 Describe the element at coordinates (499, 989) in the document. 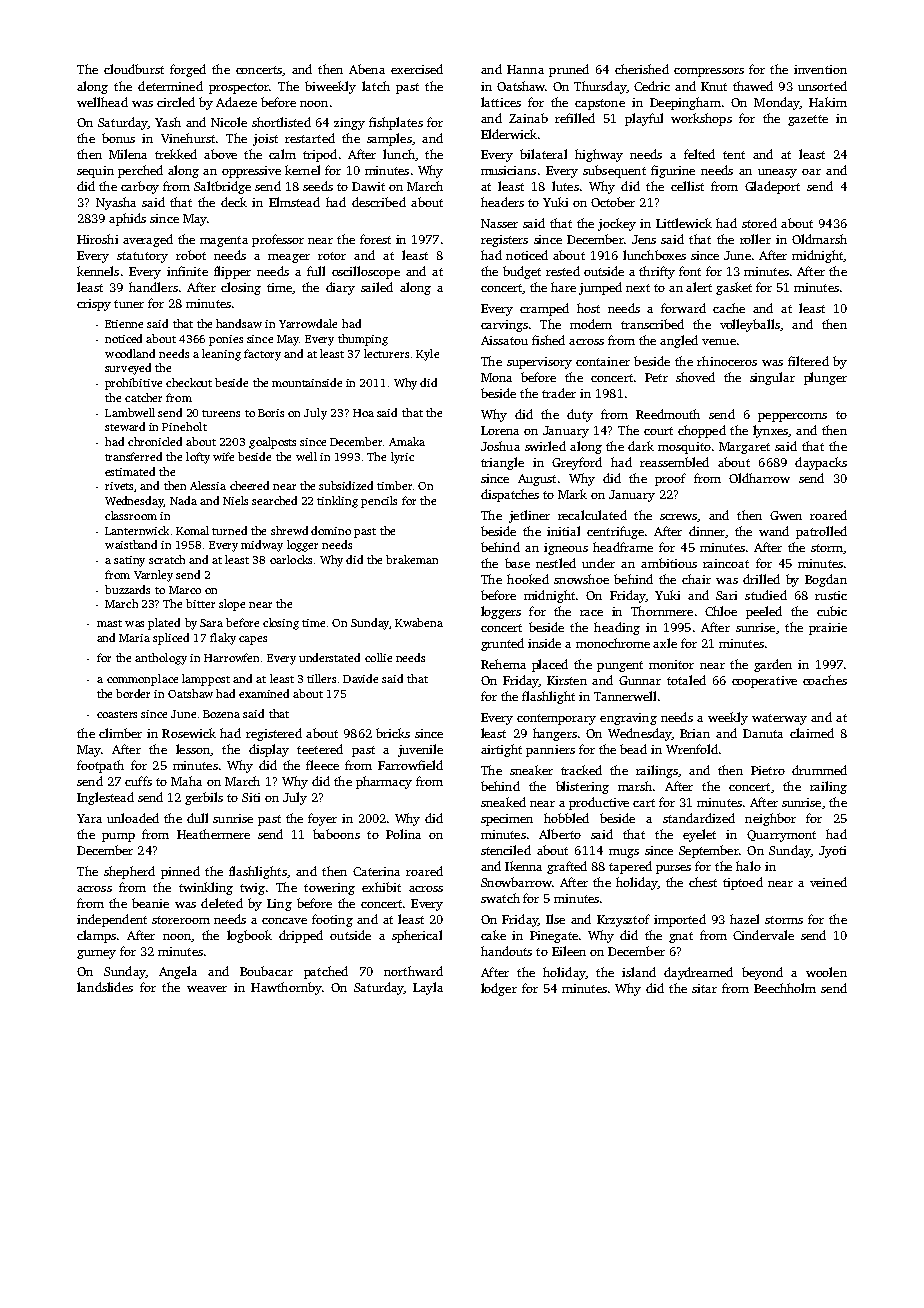

I see `lodger` at that location.
